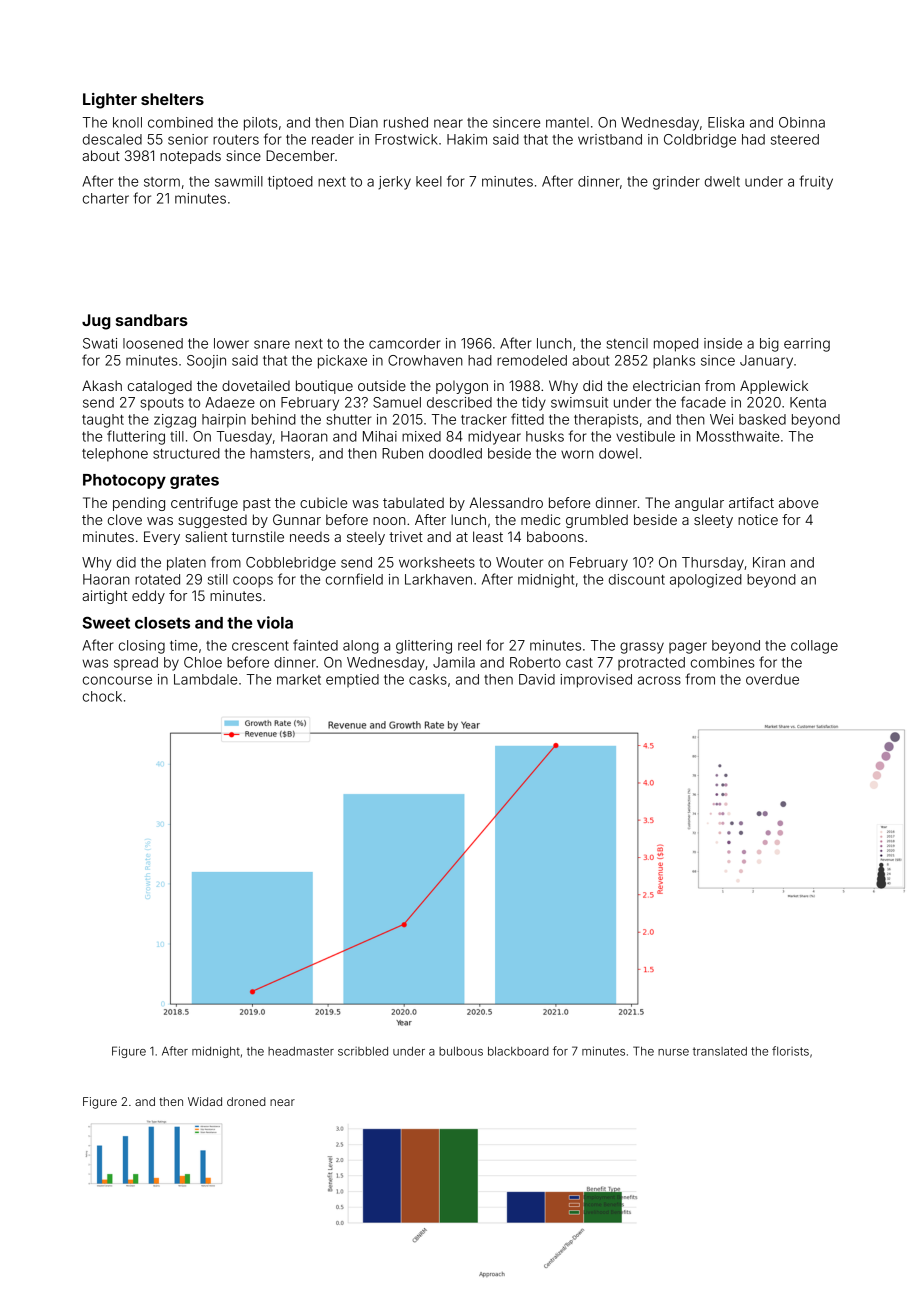  I want to click on husks, so click(545, 436).
